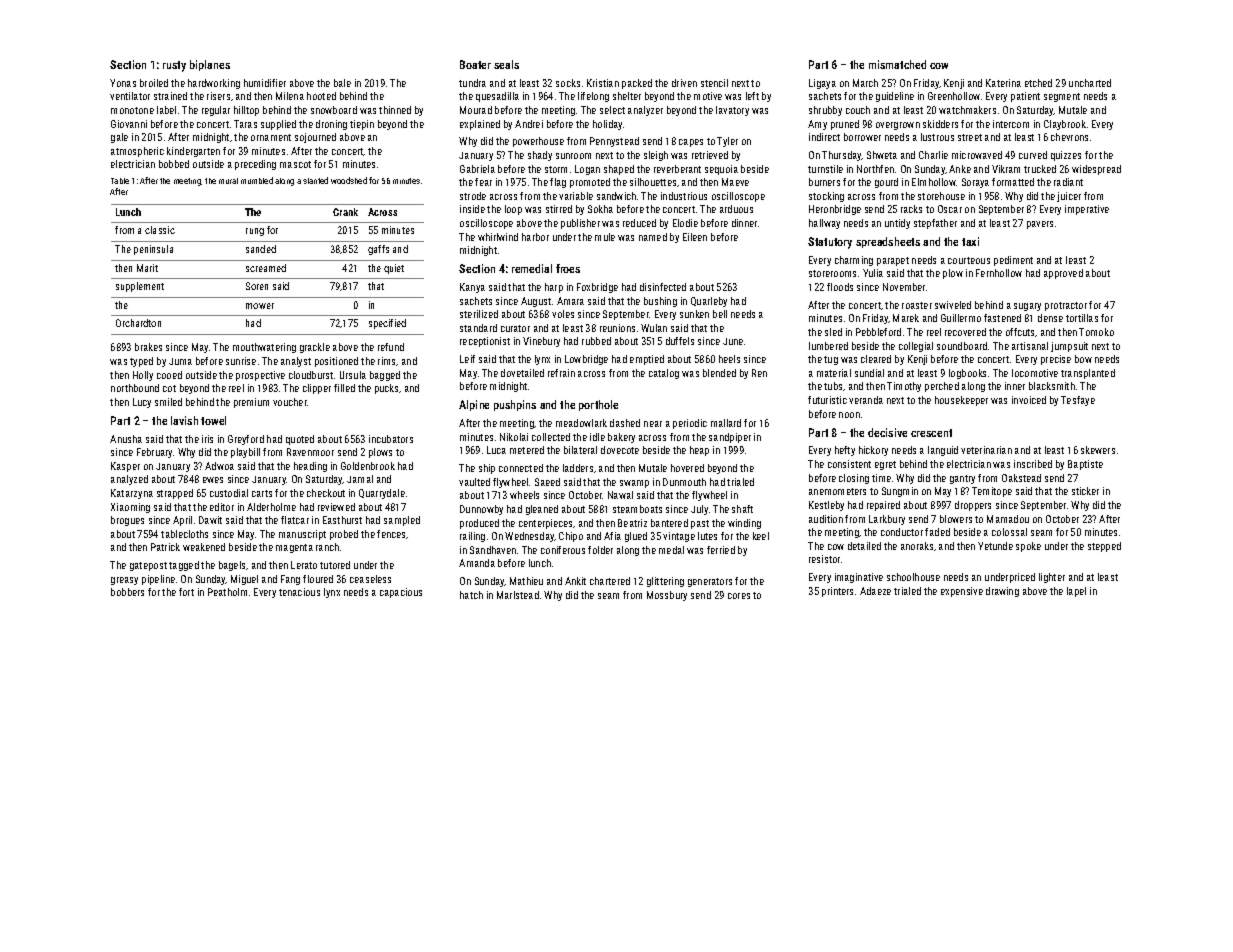 This screenshot has height=952, width=1233. I want to click on mismatched, so click(897, 64).
